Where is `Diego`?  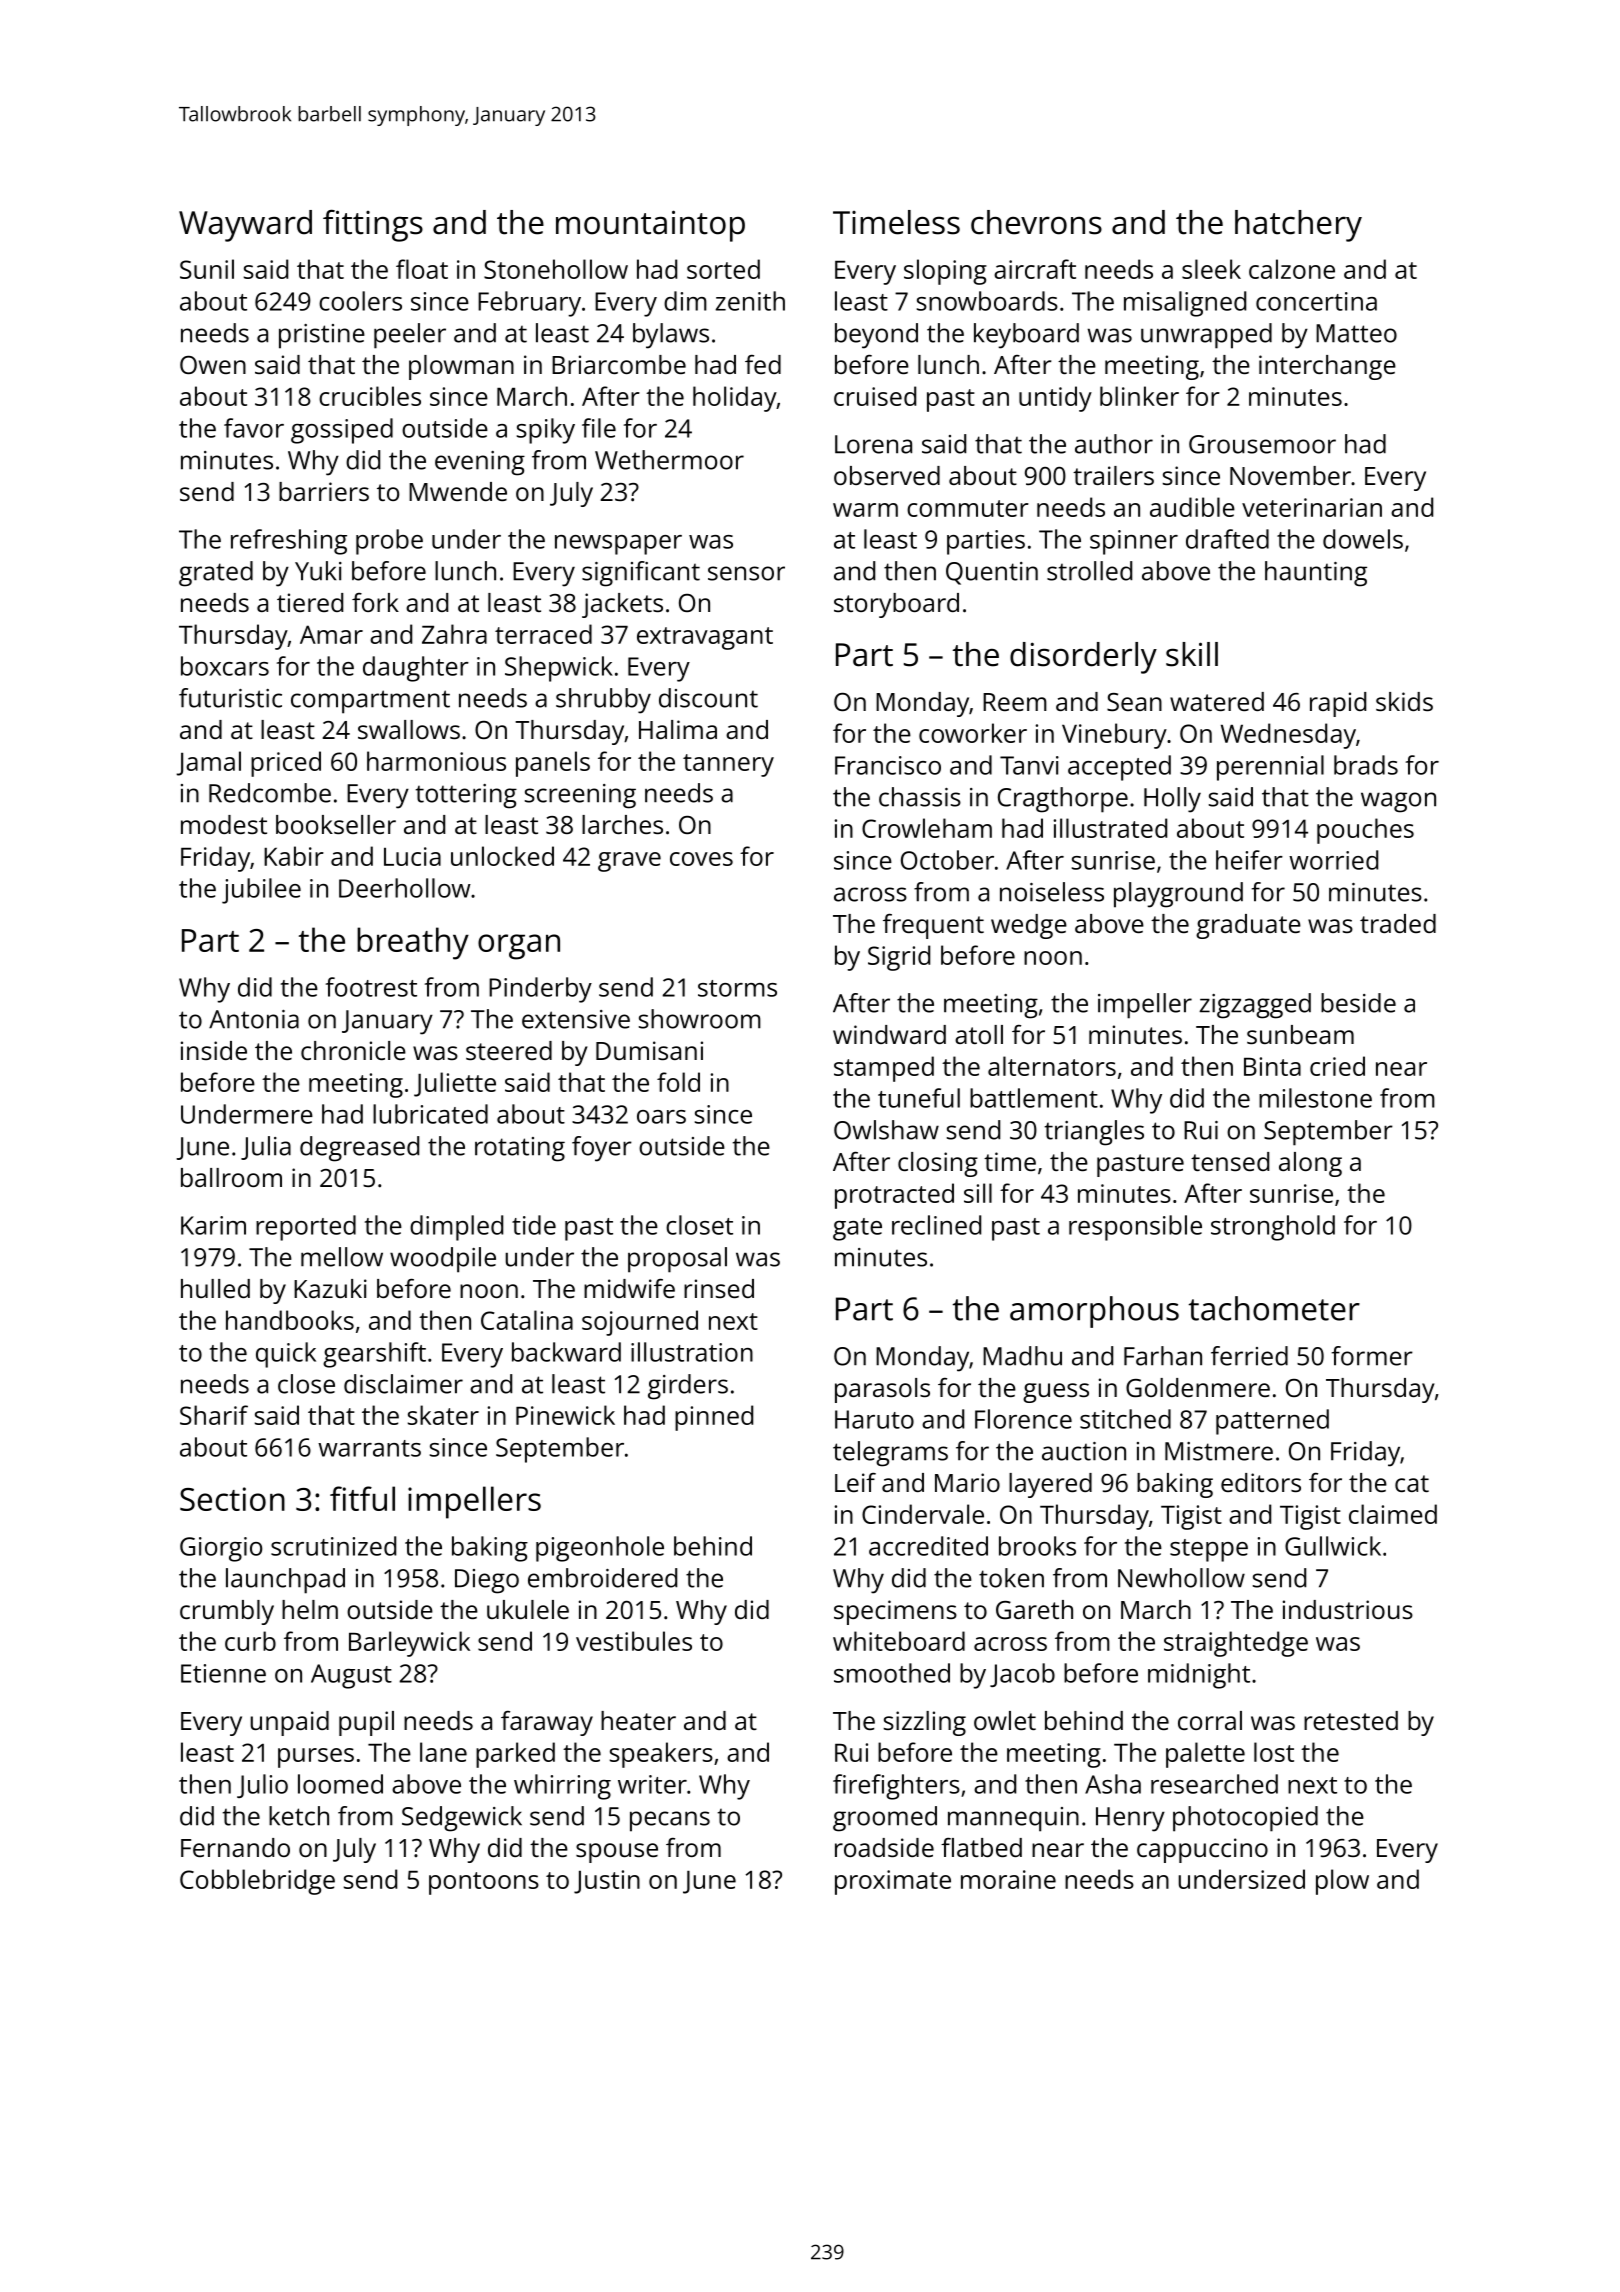 Diego is located at coordinates (487, 1581).
